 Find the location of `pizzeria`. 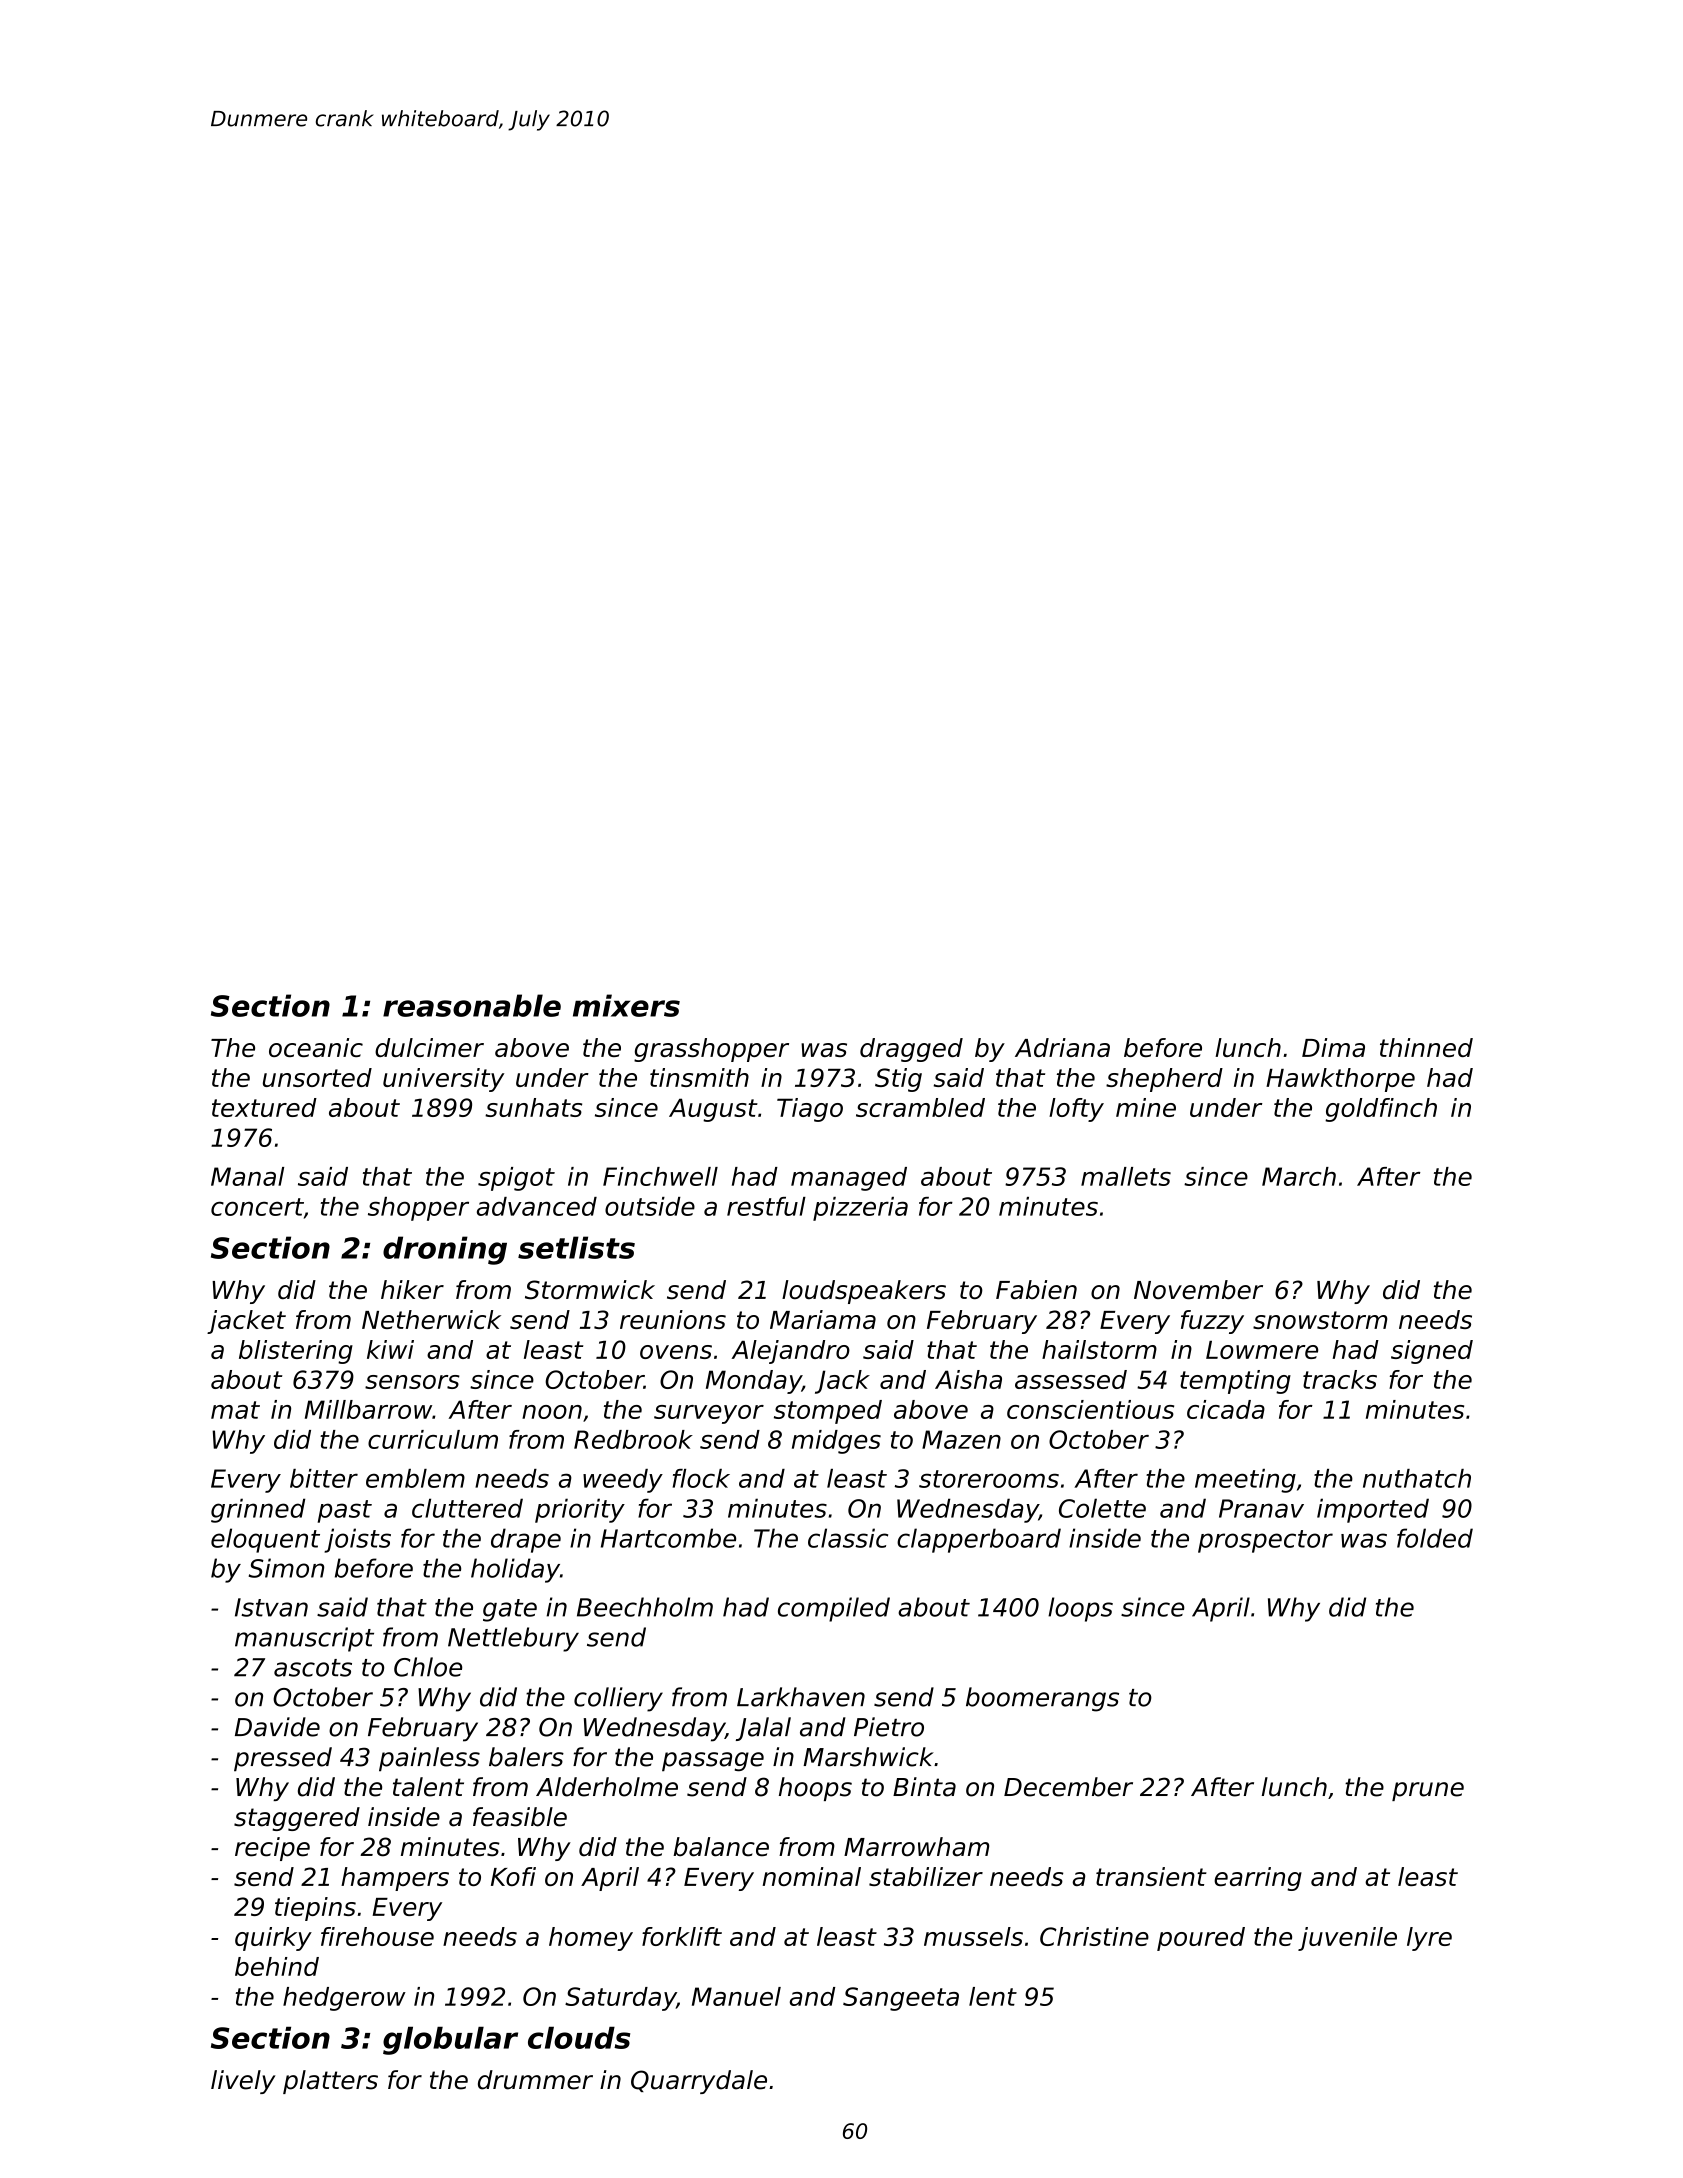

pizzeria is located at coordinates (860, 1209).
